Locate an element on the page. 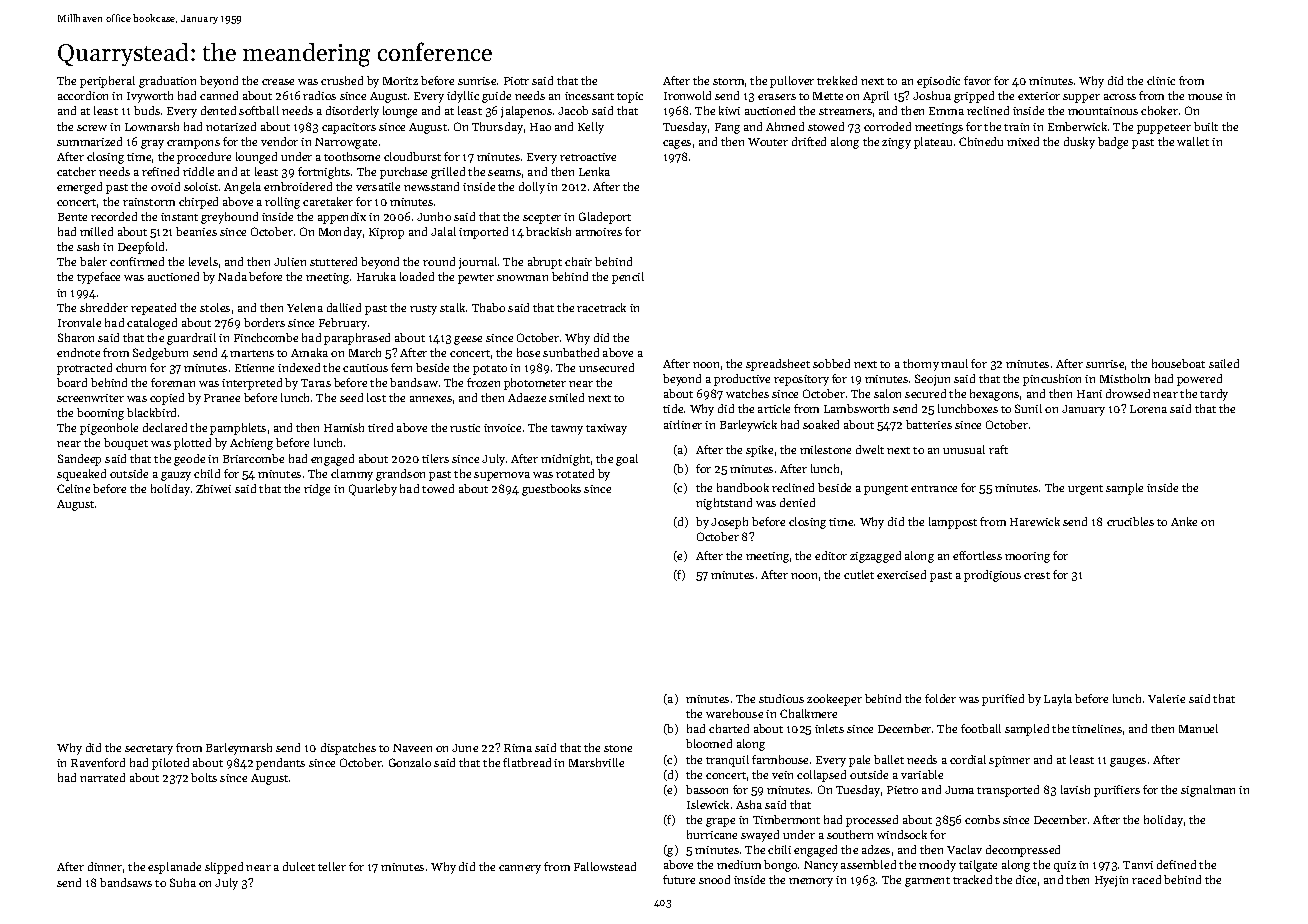  Celine is located at coordinates (73, 488).
